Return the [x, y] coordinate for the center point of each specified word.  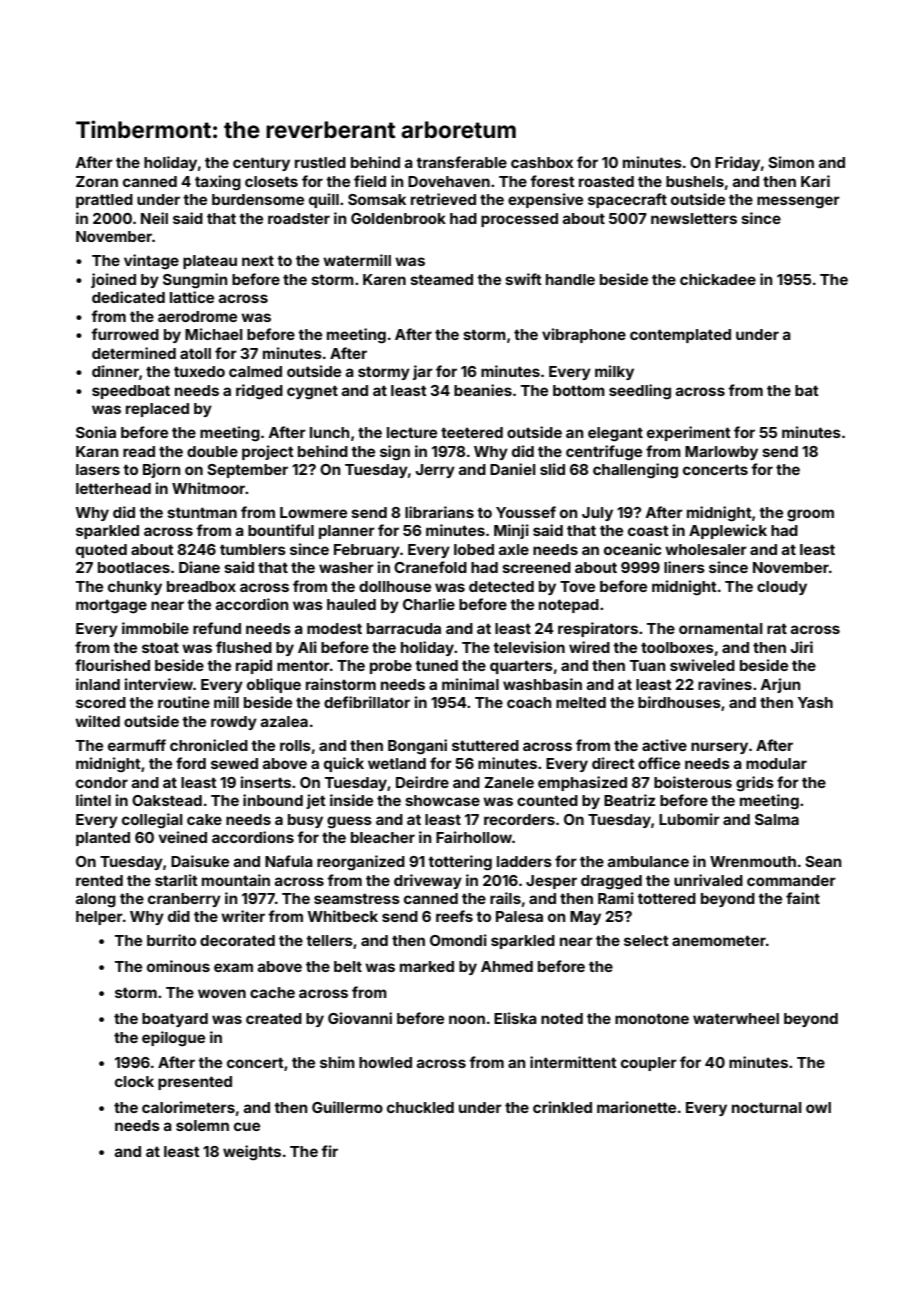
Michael [214, 334]
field [370, 181]
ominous [178, 966]
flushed [244, 647]
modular [776, 763]
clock [134, 1081]
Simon [791, 162]
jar [423, 372]
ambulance [648, 861]
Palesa [519, 916]
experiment [689, 433]
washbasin [542, 684]
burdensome [258, 199]
